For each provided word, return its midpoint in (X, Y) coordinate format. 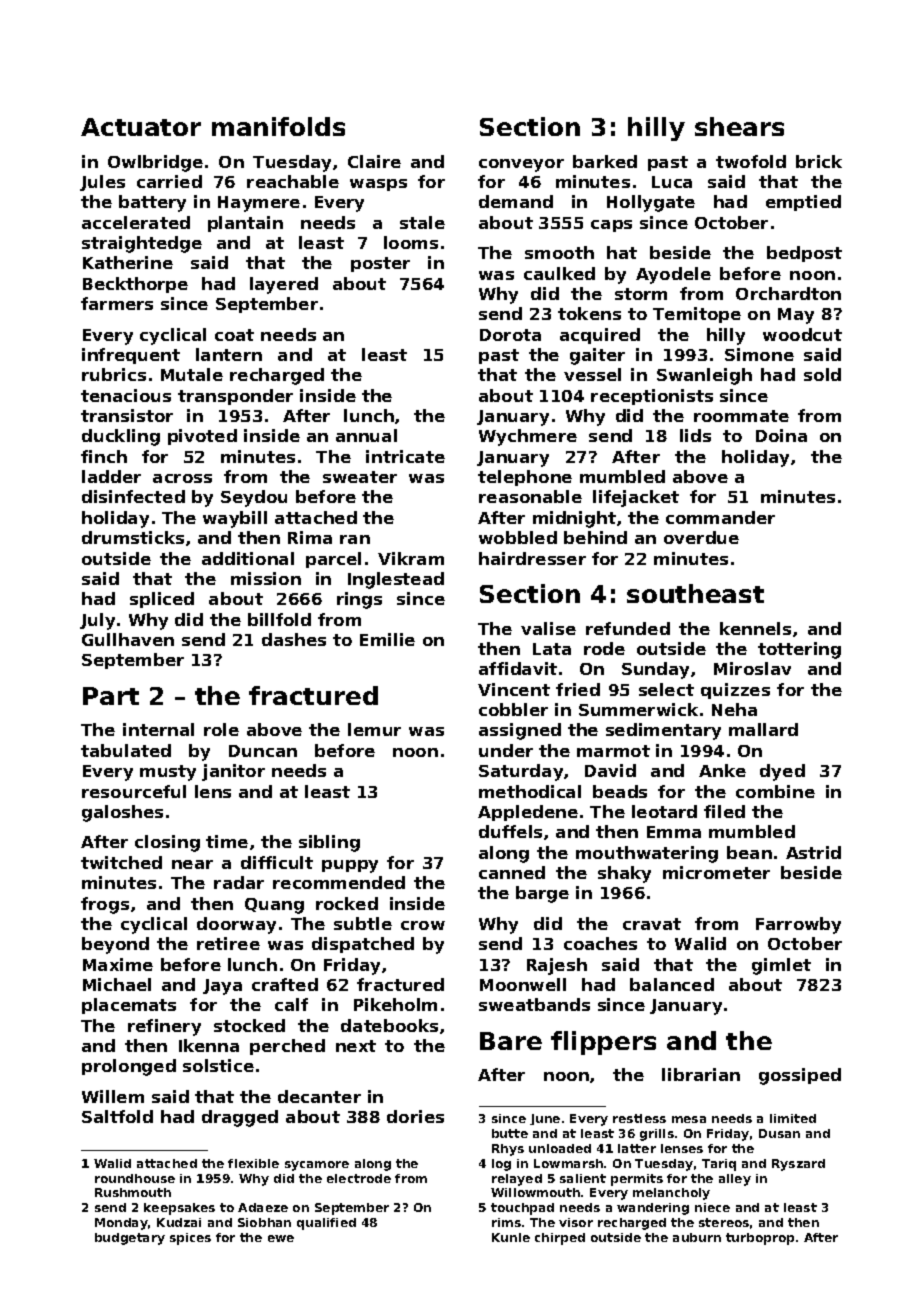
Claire (374, 161)
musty (168, 773)
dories (415, 1116)
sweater (360, 477)
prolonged (129, 1067)
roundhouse (135, 1178)
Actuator (141, 127)
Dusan (779, 1133)
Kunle (511, 1237)
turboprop (760, 1239)
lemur (374, 729)
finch (104, 456)
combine (775, 791)
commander (720, 517)
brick (819, 161)
